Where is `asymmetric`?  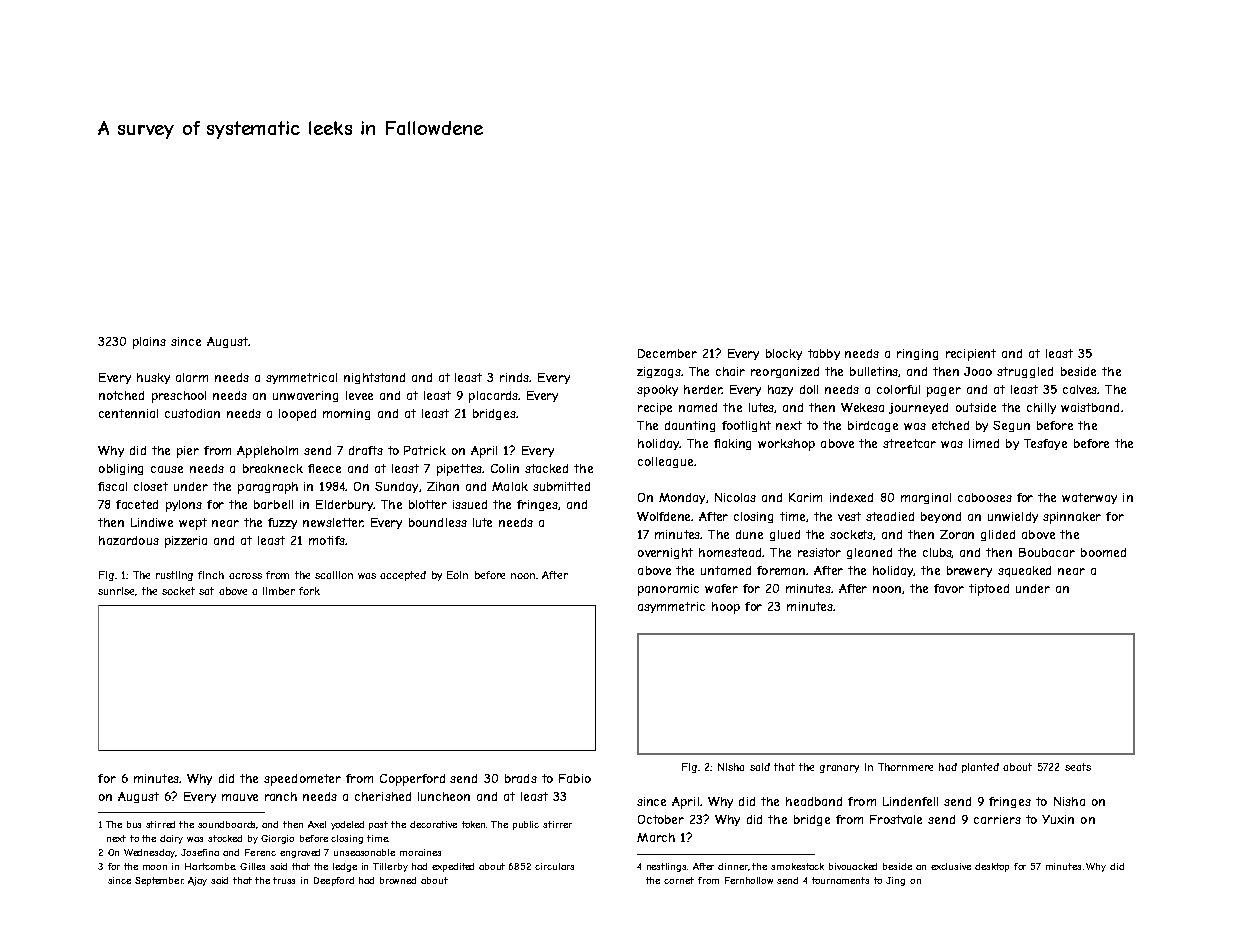 asymmetric is located at coordinates (671, 607).
